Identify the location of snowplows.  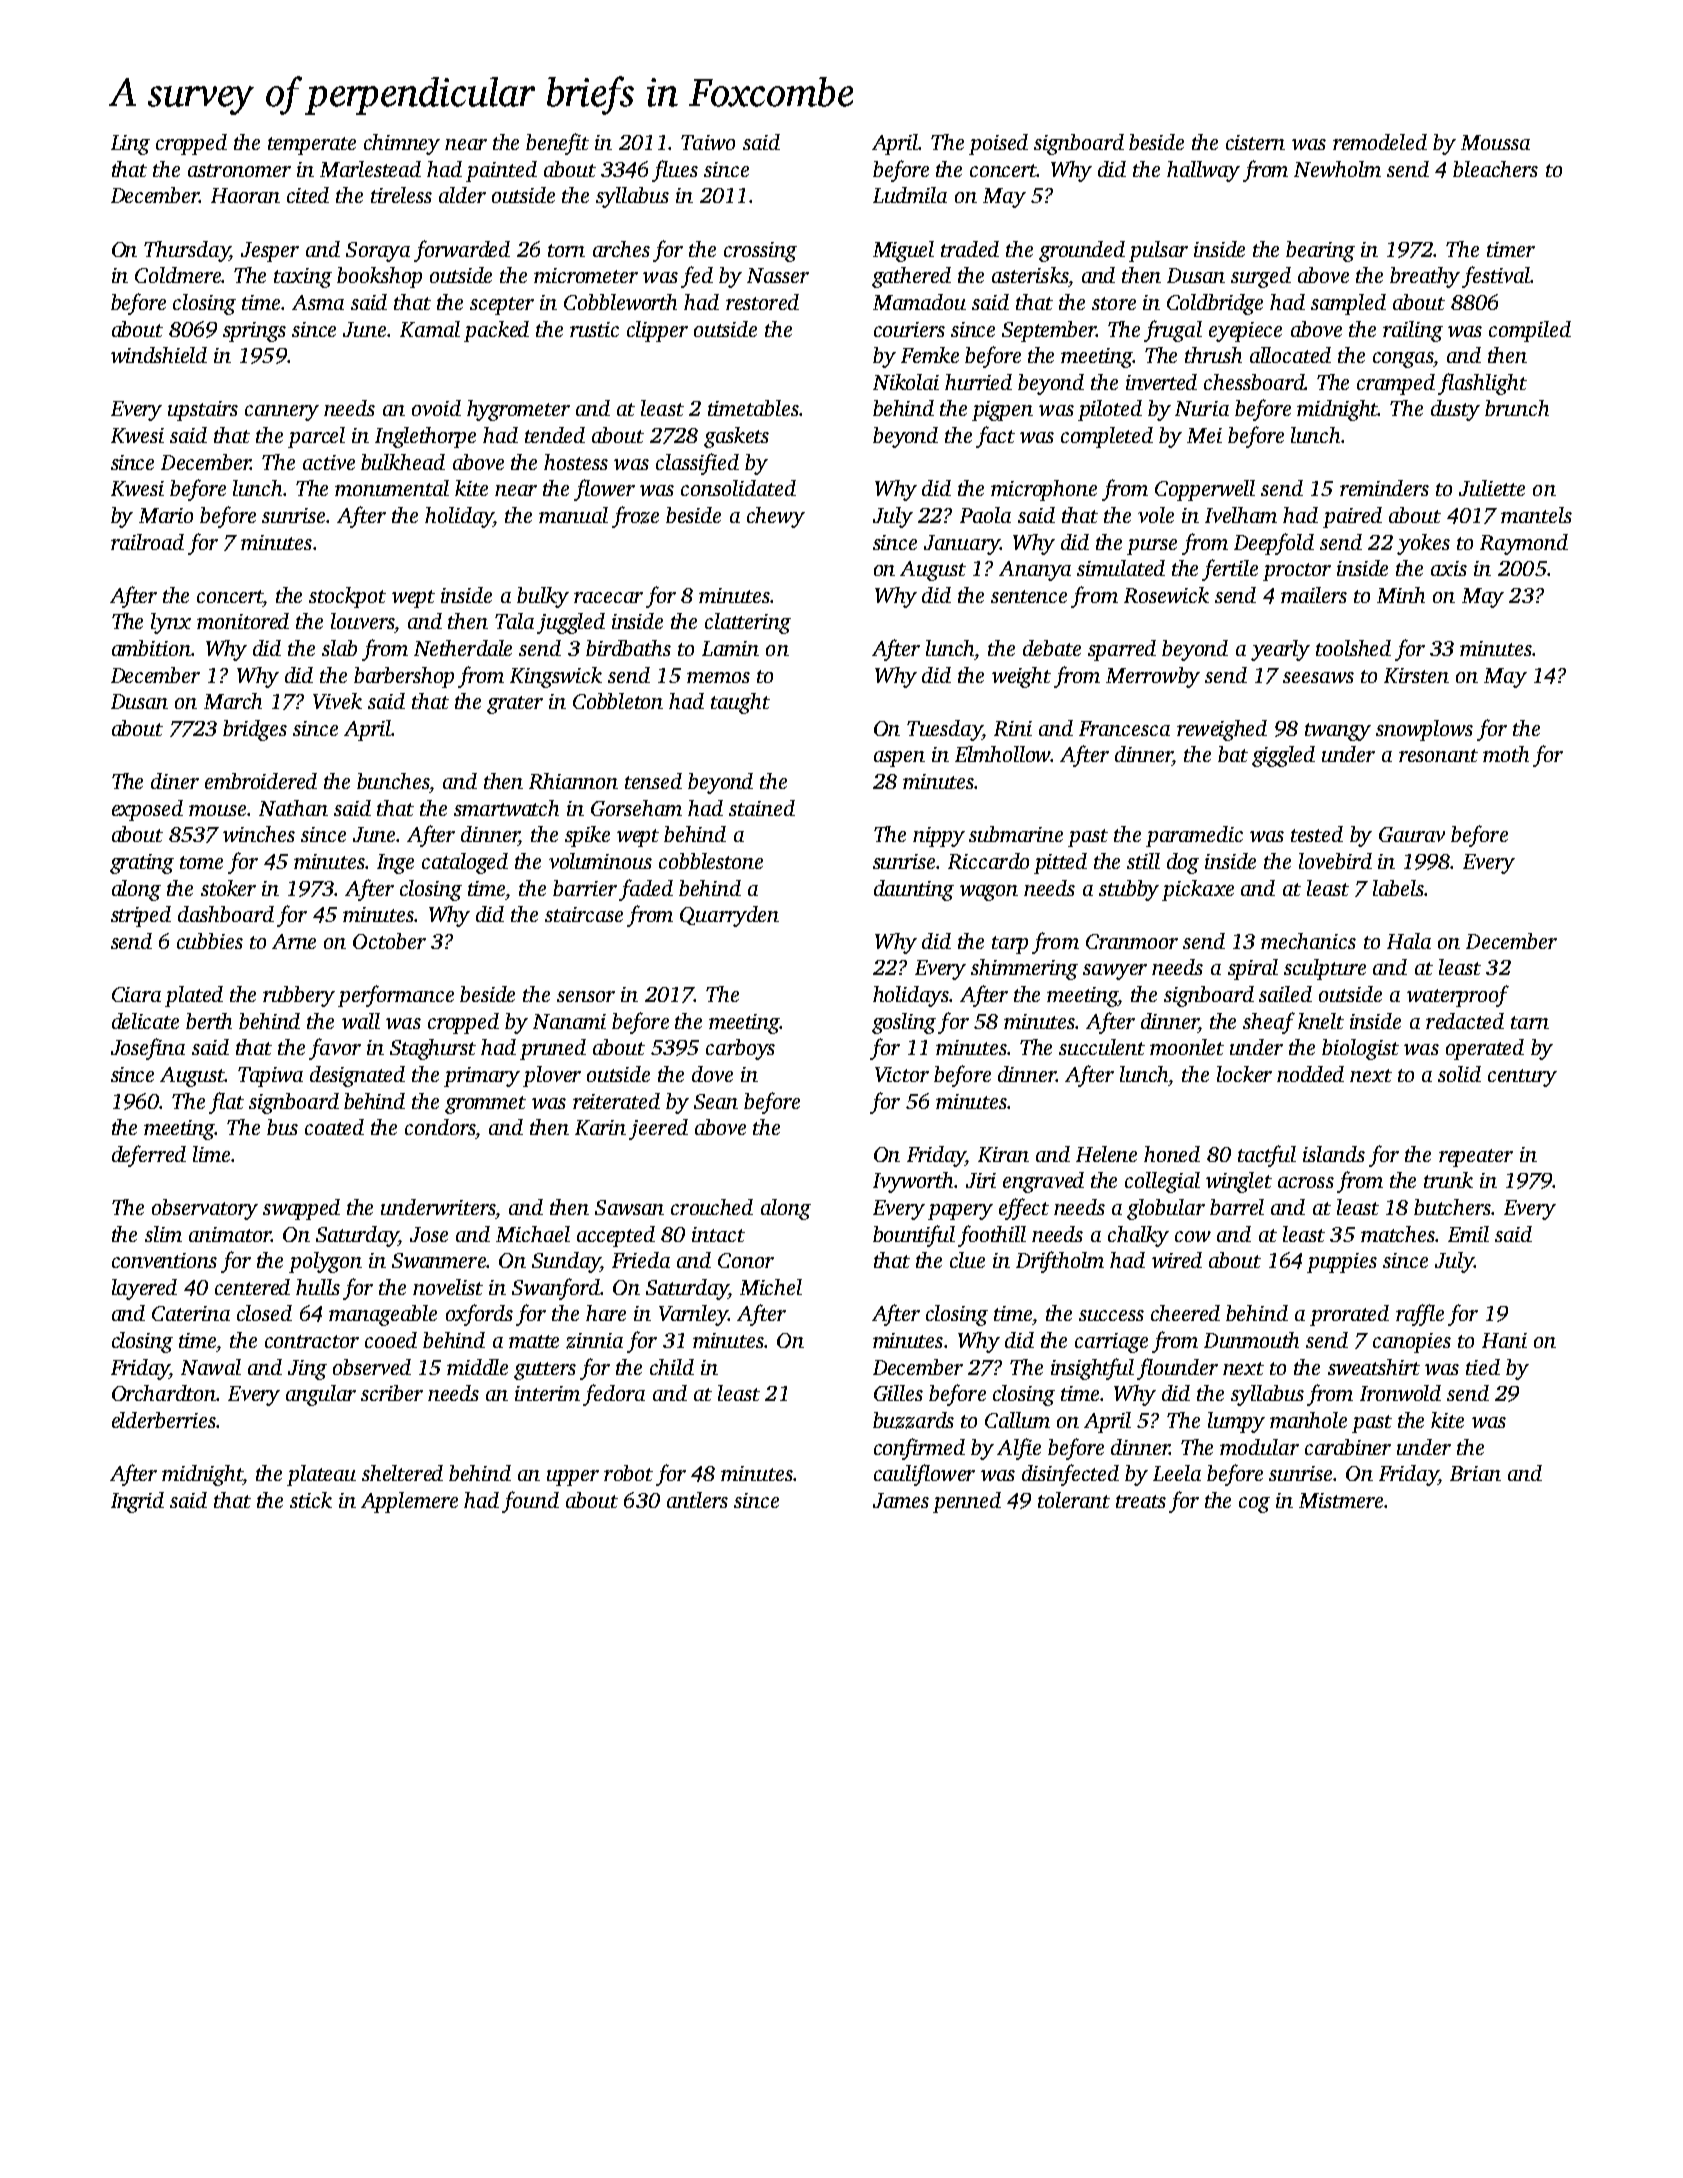
(1424, 730).
